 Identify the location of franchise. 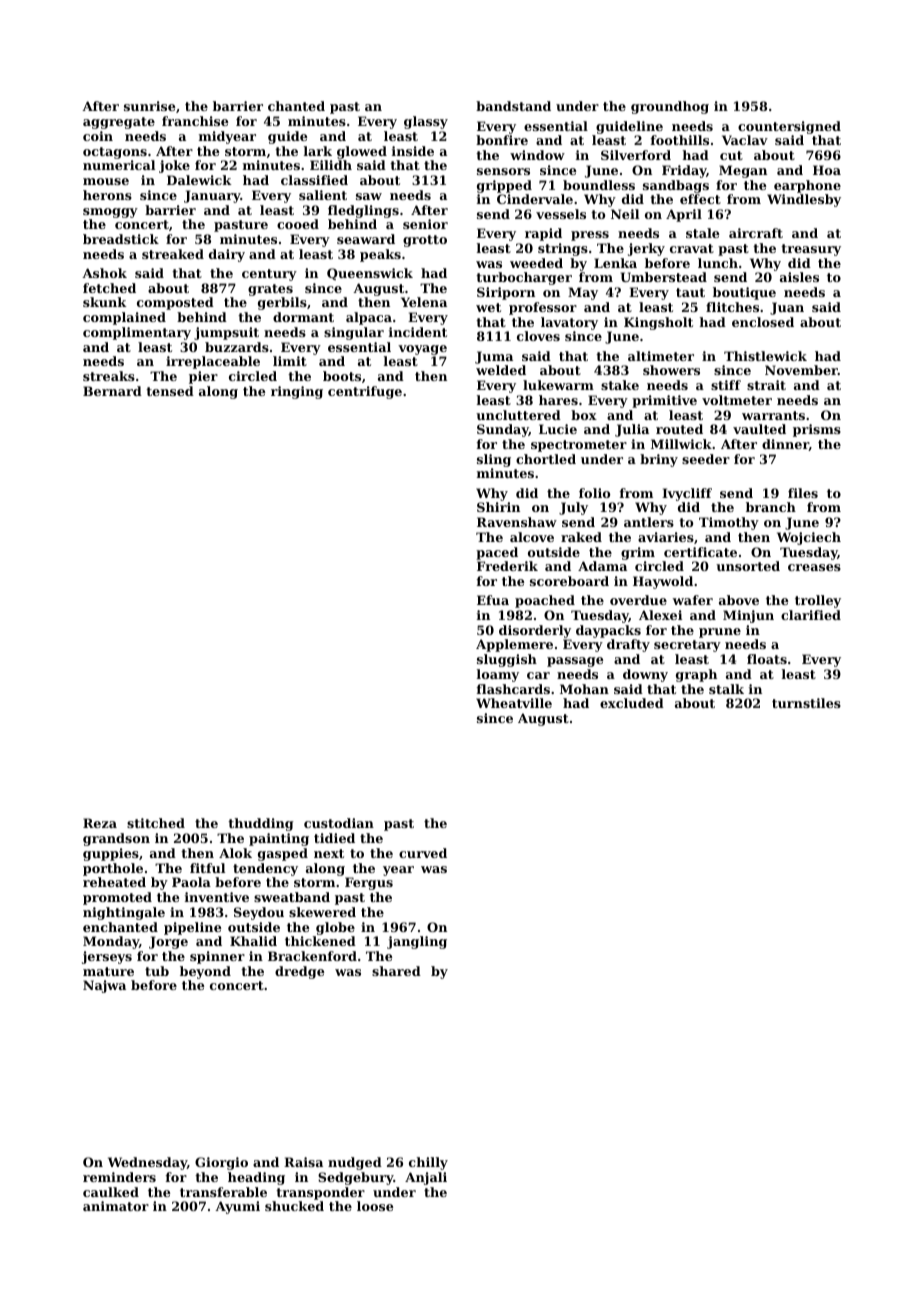
(195, 121).
